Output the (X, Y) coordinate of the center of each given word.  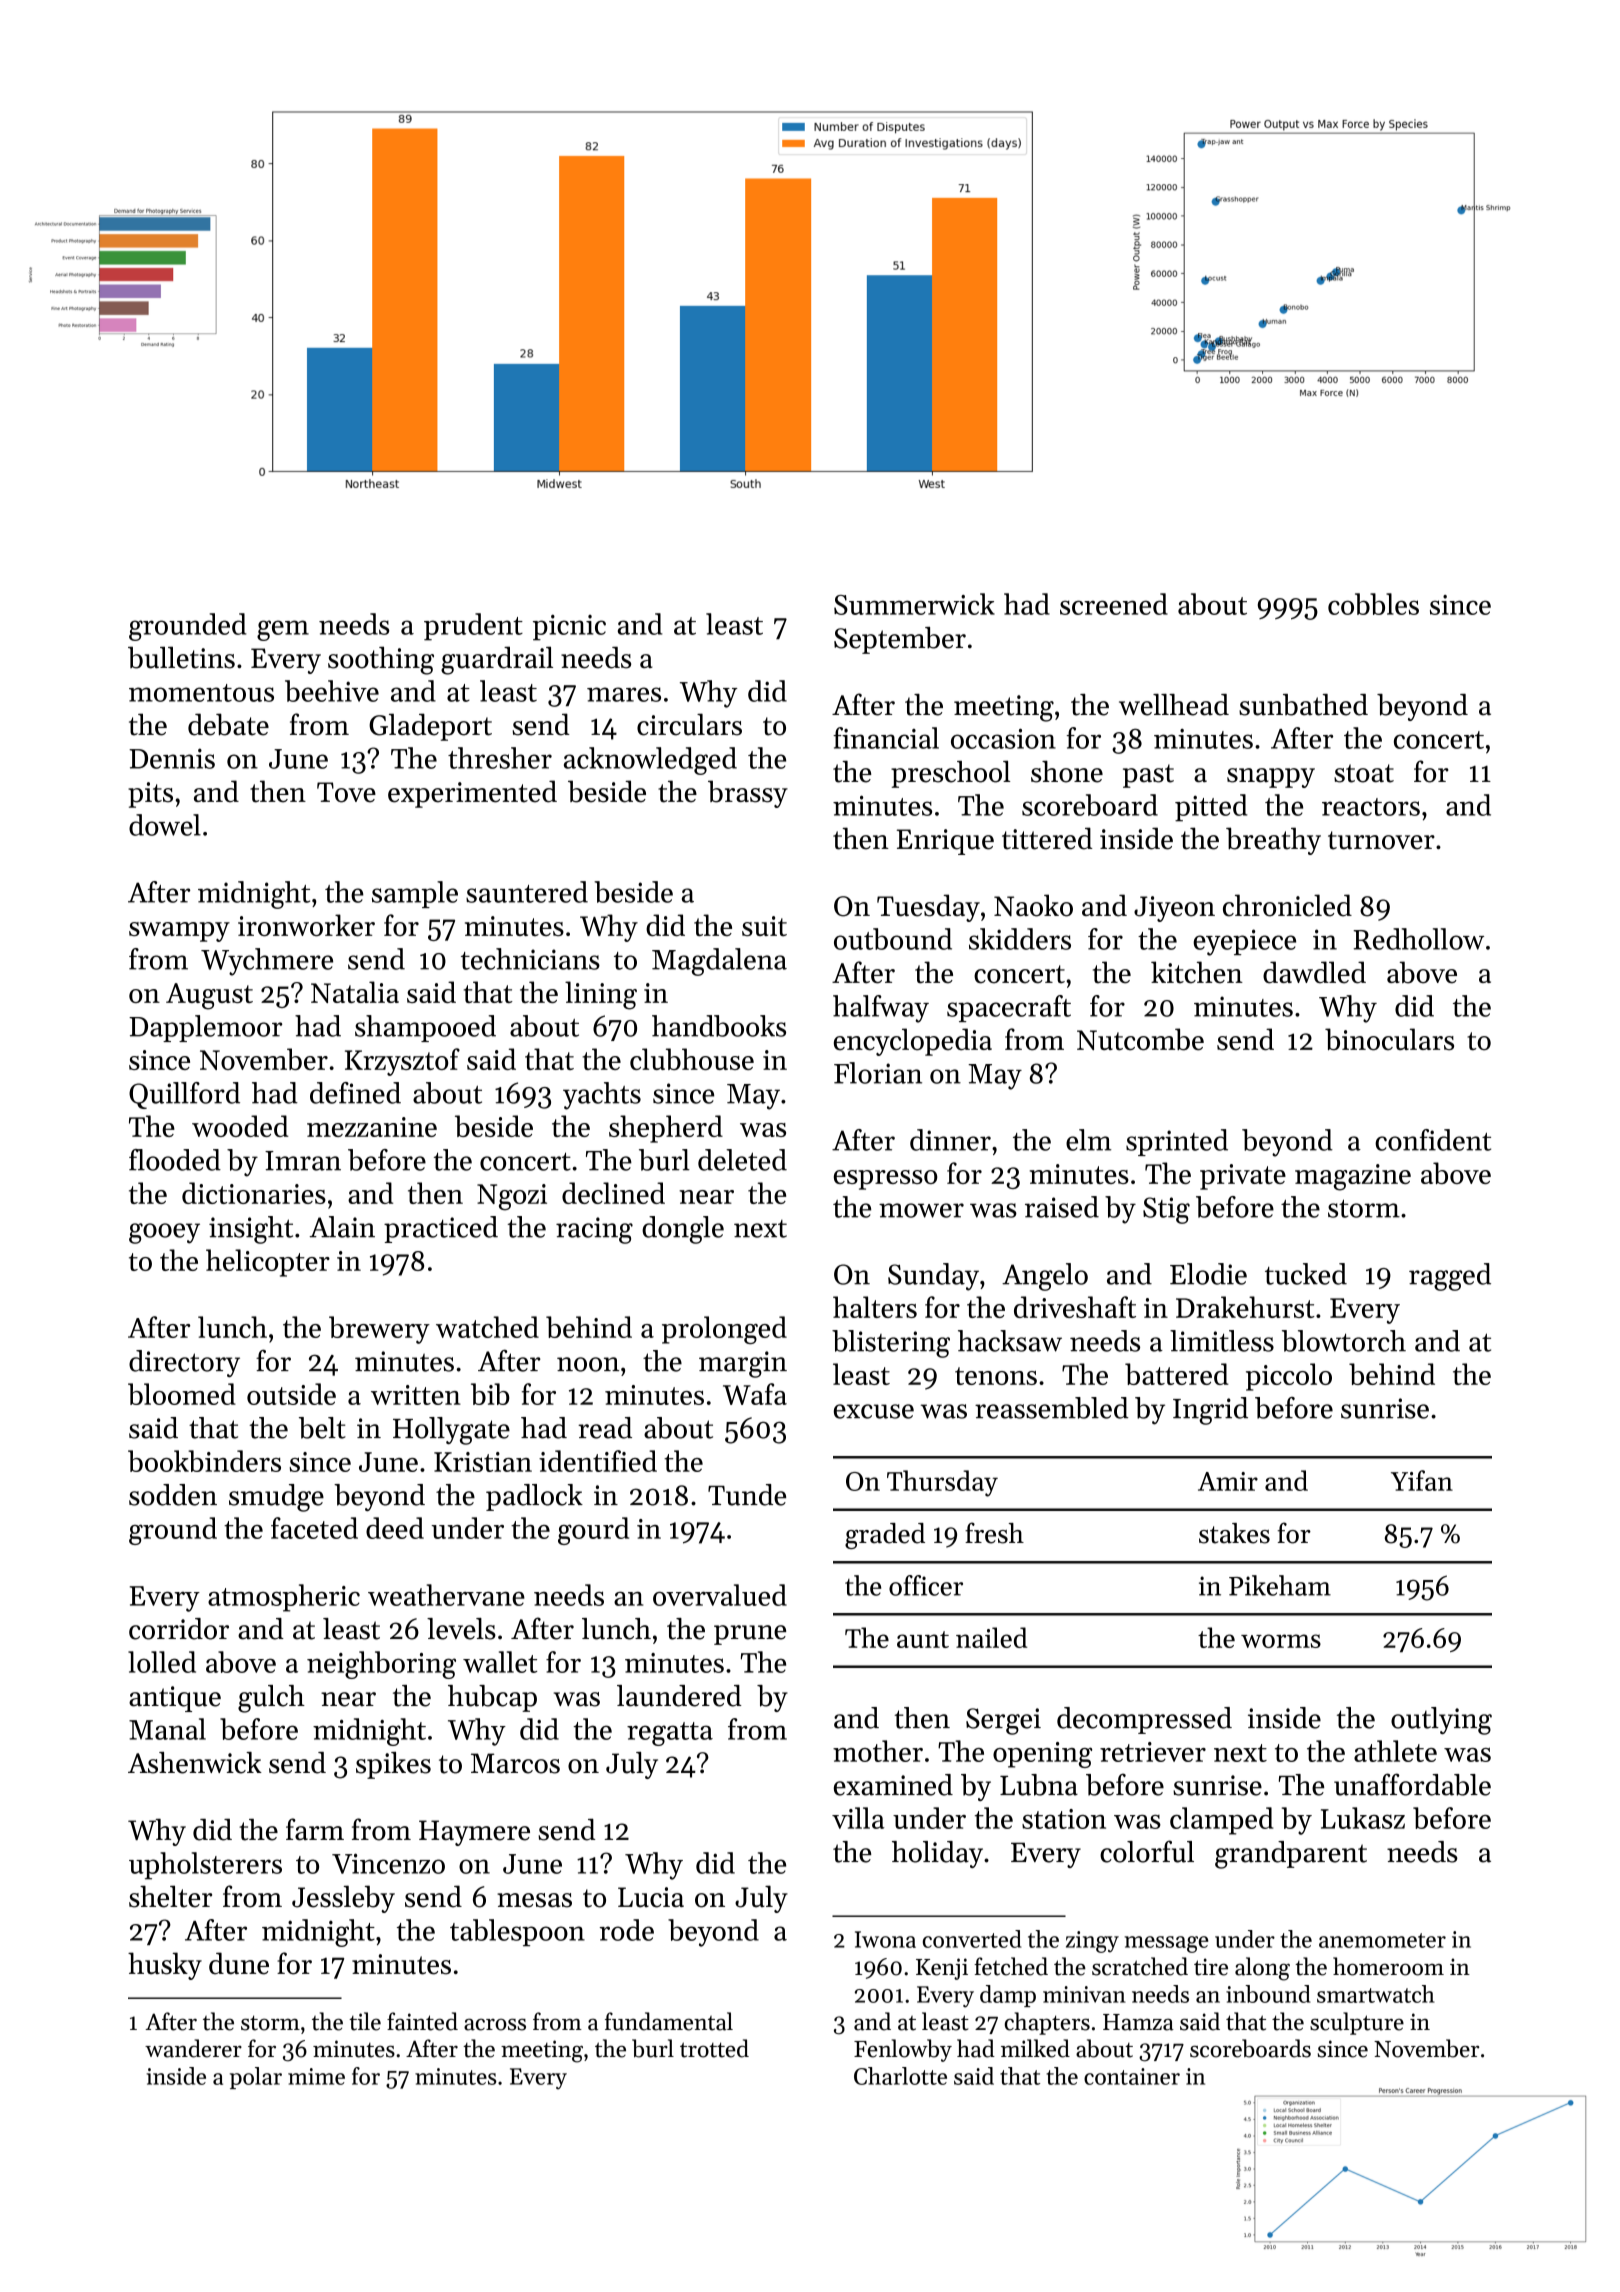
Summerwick (914, 604)
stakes (1234, 1533)
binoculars (1389, 1039)
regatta (670, 1734)
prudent (473, 627)
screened (1114, 604)
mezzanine (372, 1127)
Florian (878, 1073)
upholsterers (205, 1866)
